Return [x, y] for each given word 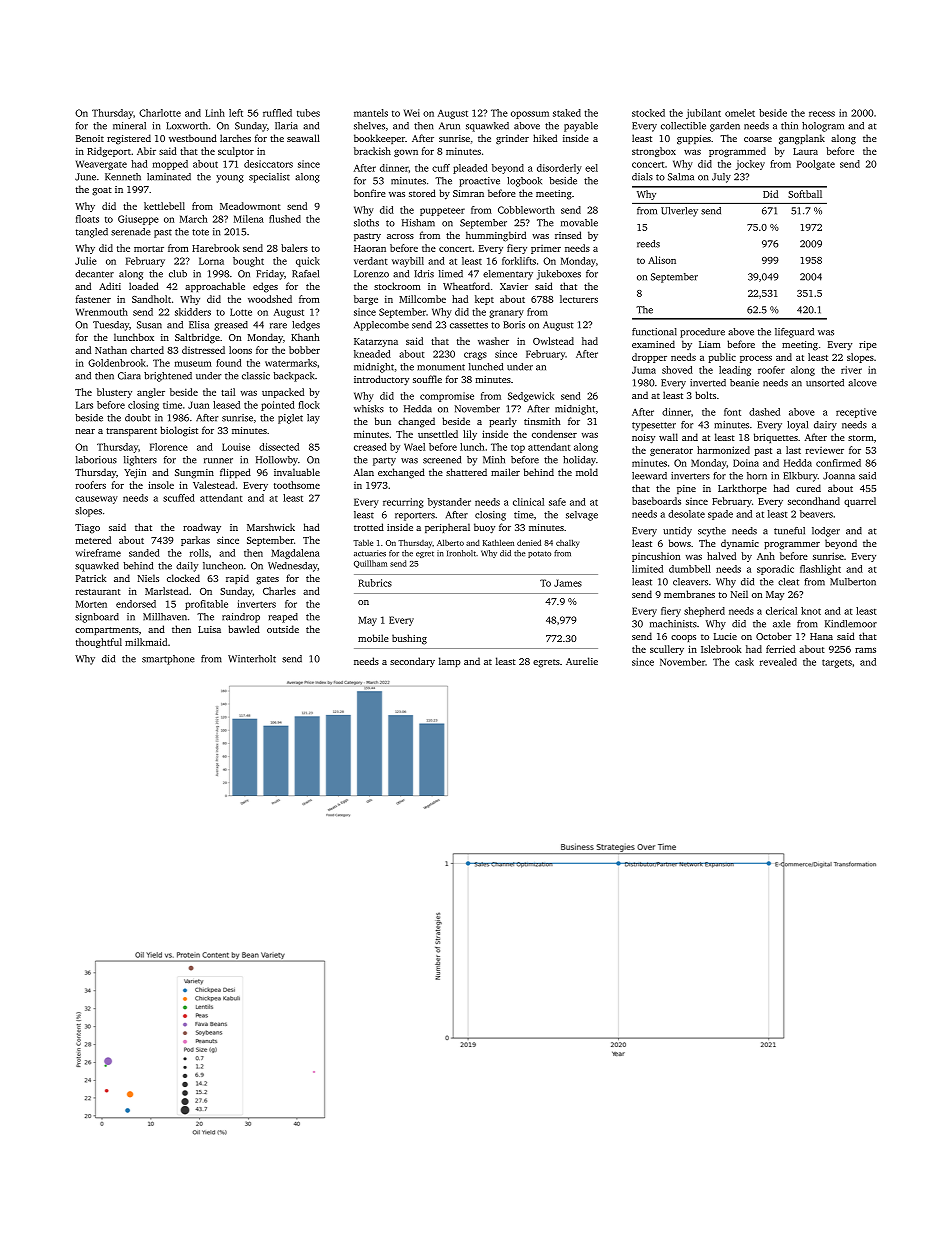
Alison [662, 260]
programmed [737, 152]
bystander [449, 503]
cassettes [469, 325]
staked [567, 113]
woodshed [270, 299]
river [851, 370]
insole [161, 485]
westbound [193, 138]
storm [861, 438]
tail [228, 392]
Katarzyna [376, 342]
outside [283, 629]
